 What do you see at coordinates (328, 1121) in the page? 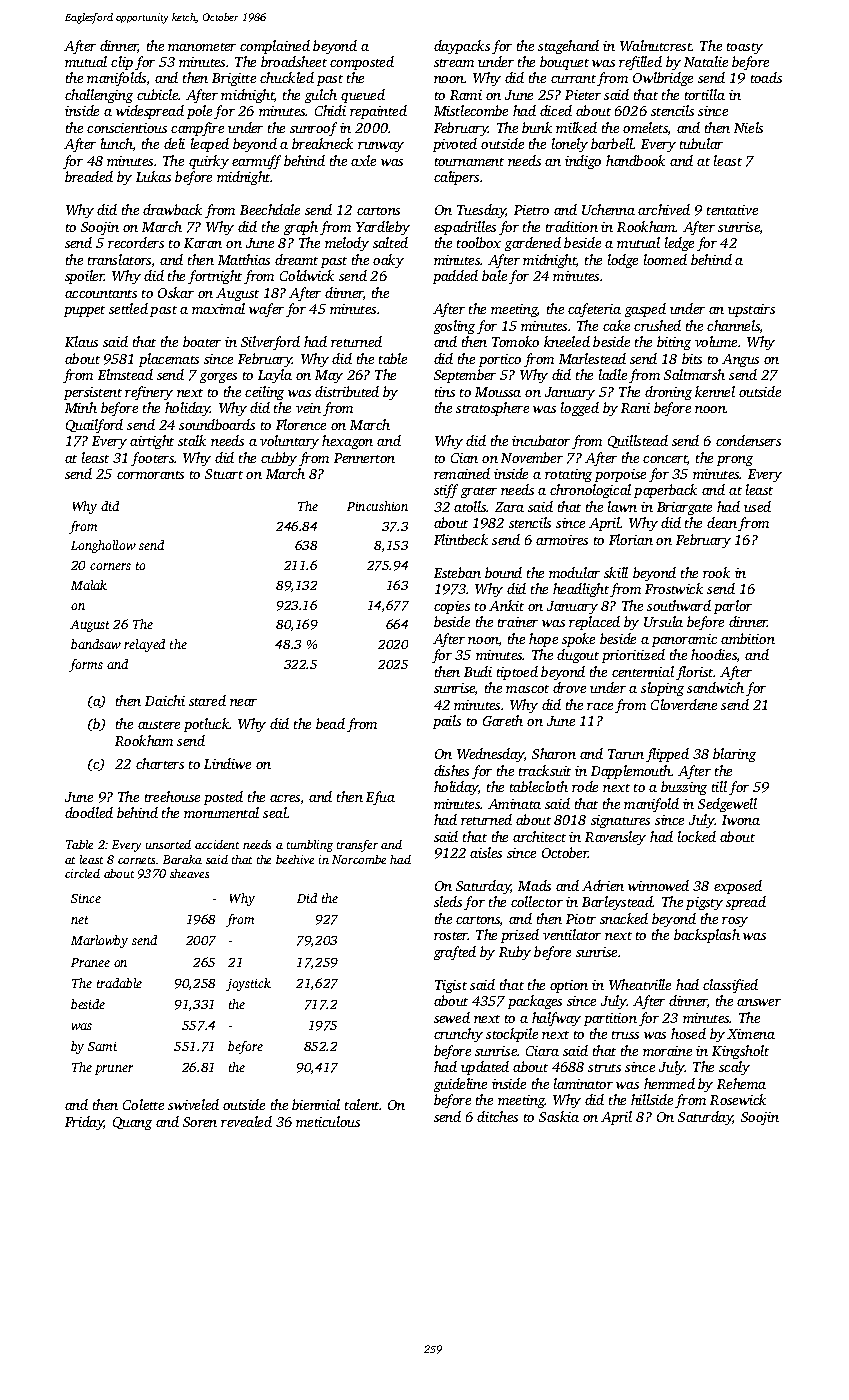
I see `meticulous` at bounding box center [328, 1121].
